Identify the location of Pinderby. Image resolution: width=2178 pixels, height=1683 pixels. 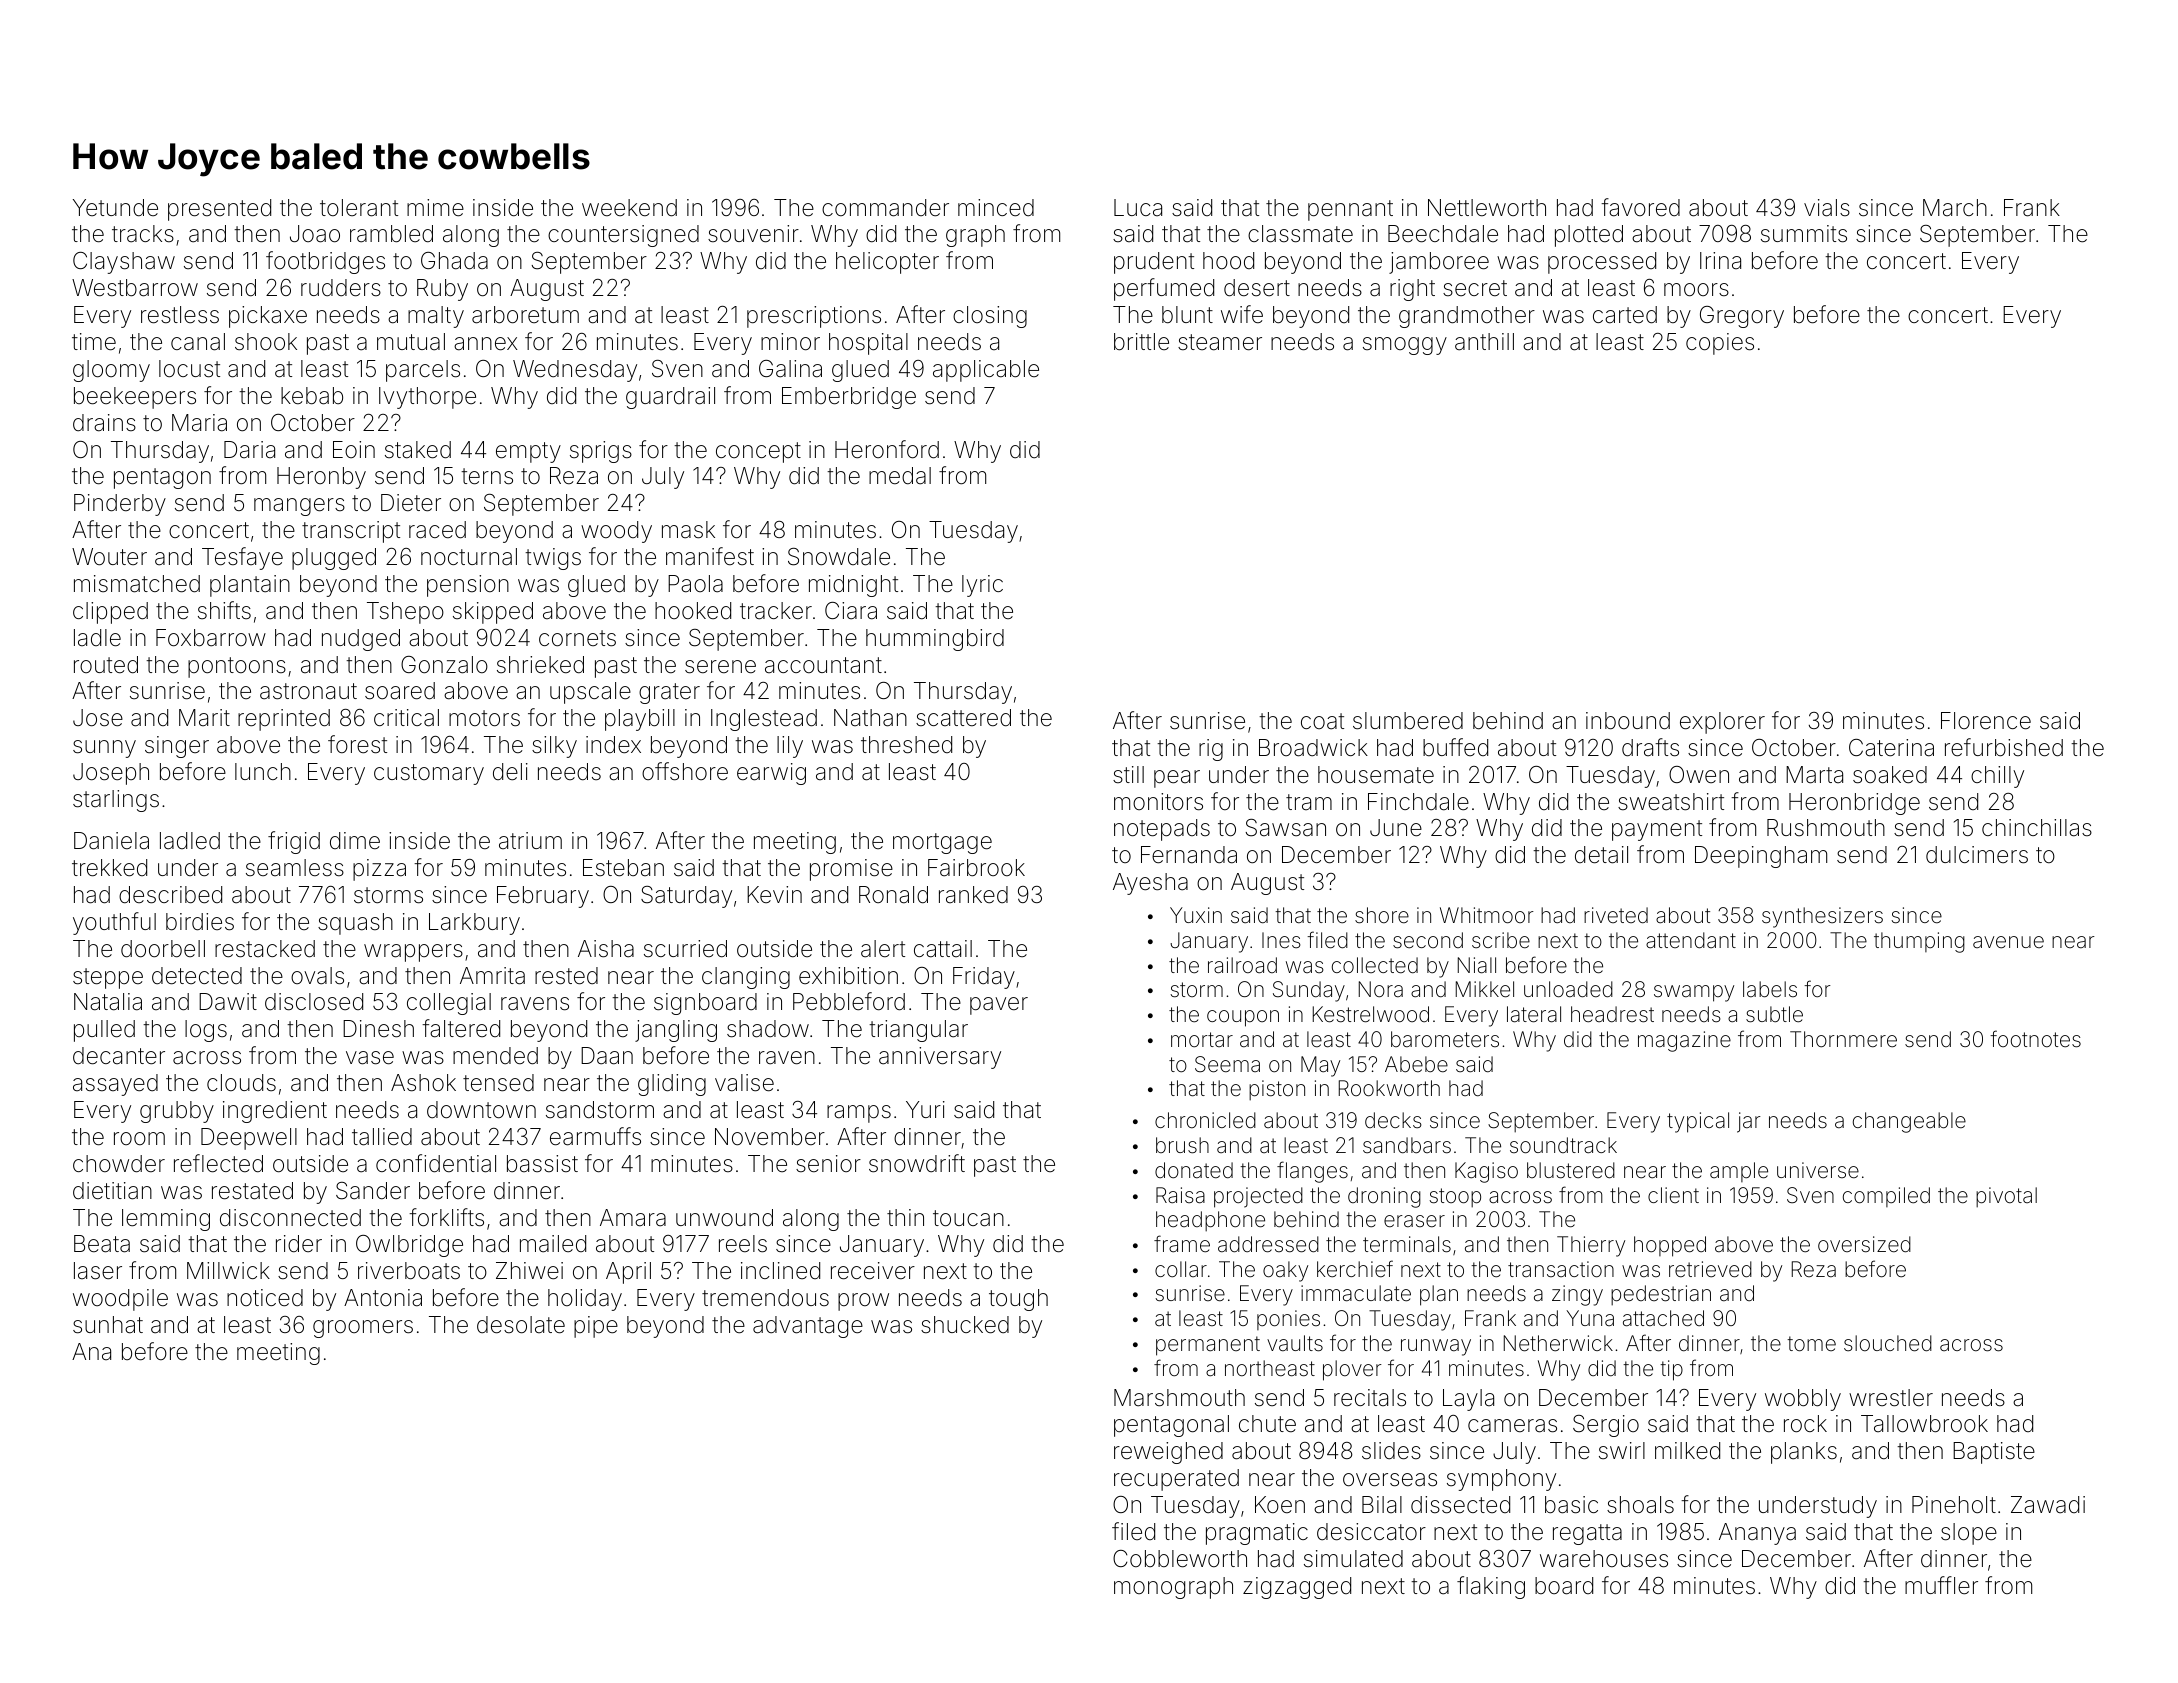
(120, 505).
